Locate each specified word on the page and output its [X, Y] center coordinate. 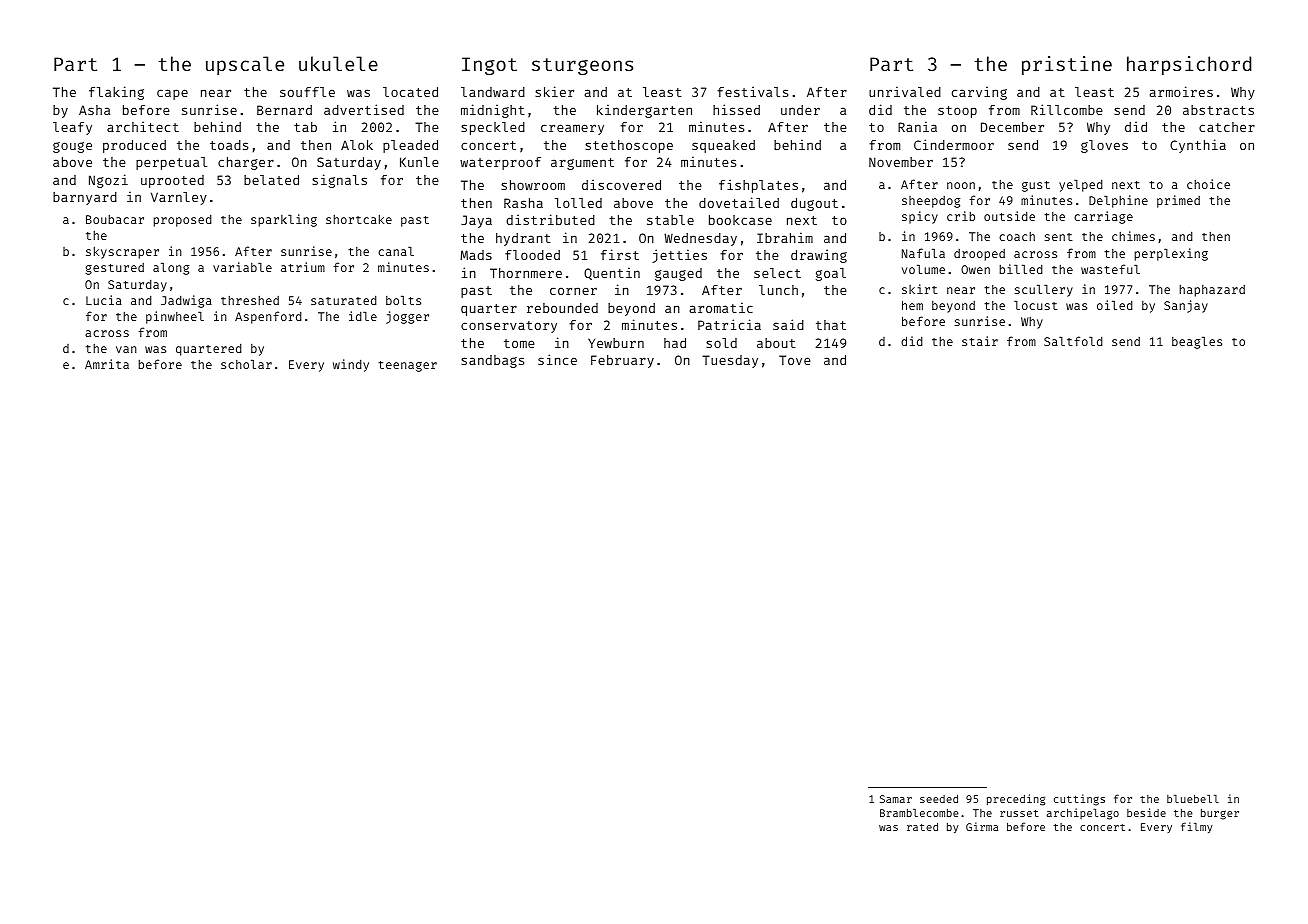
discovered [621, 184]
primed [1178, 201]
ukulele [338, 63]
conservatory [509, 327]
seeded [939, 799]
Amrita [107, 364]
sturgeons [582, 66]
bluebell [1193, 799]
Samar [896, 799]
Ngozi [108, 181]
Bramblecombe [919, 813]
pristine [1067, 65]
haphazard [1212, 291]
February [622, 361]
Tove [795, 360]
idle [363, 316]
